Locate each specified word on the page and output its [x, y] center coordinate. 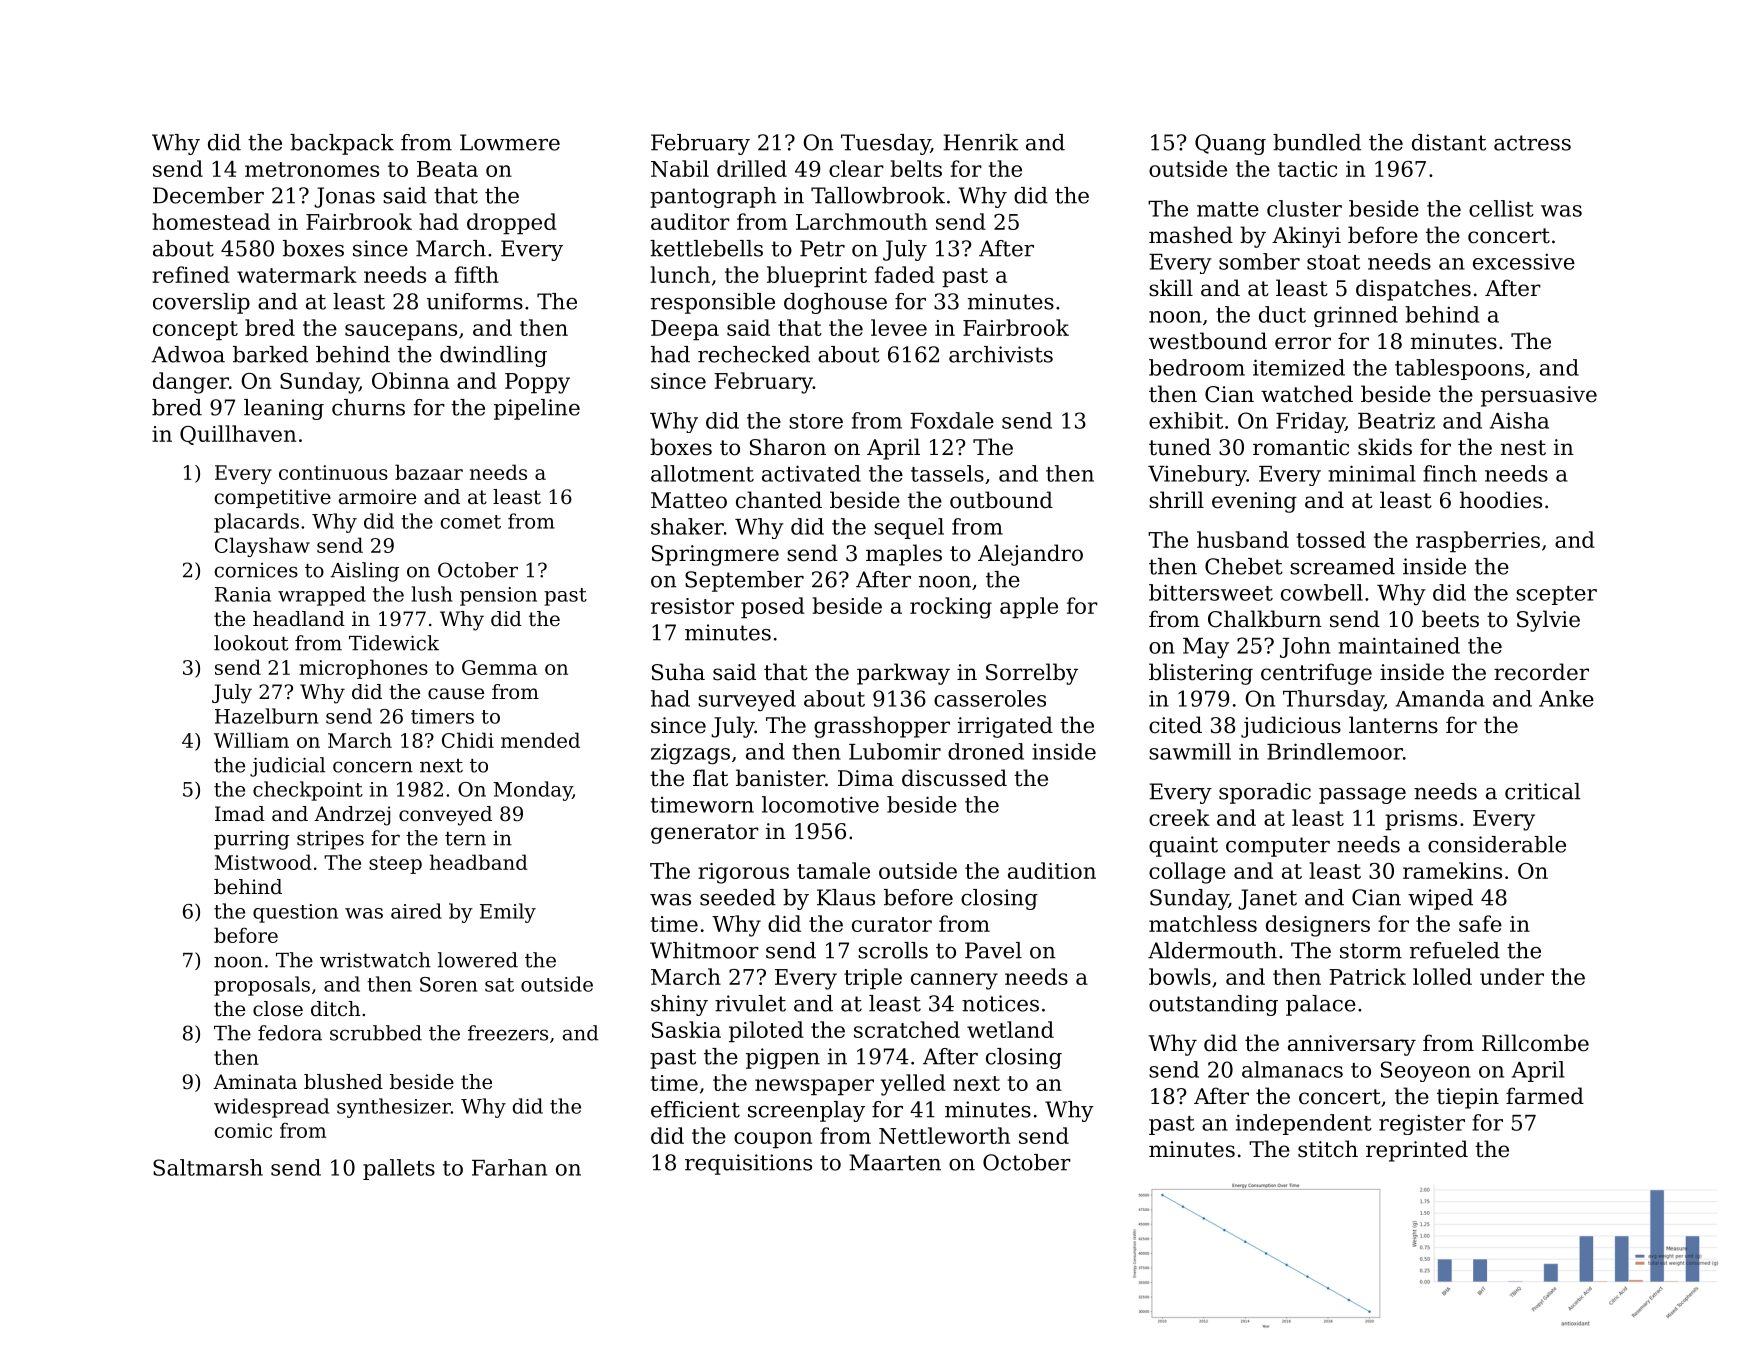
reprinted [1417, 1151]
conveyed [445, 816]
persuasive [1539, 396]
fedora [290, 1033]
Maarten [895, 1162]
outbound [1001, 500]
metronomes [312, 169]
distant [1449, 142]
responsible [713, 303]
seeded [738, 897]
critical [1542, 791]
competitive [273, 498]
